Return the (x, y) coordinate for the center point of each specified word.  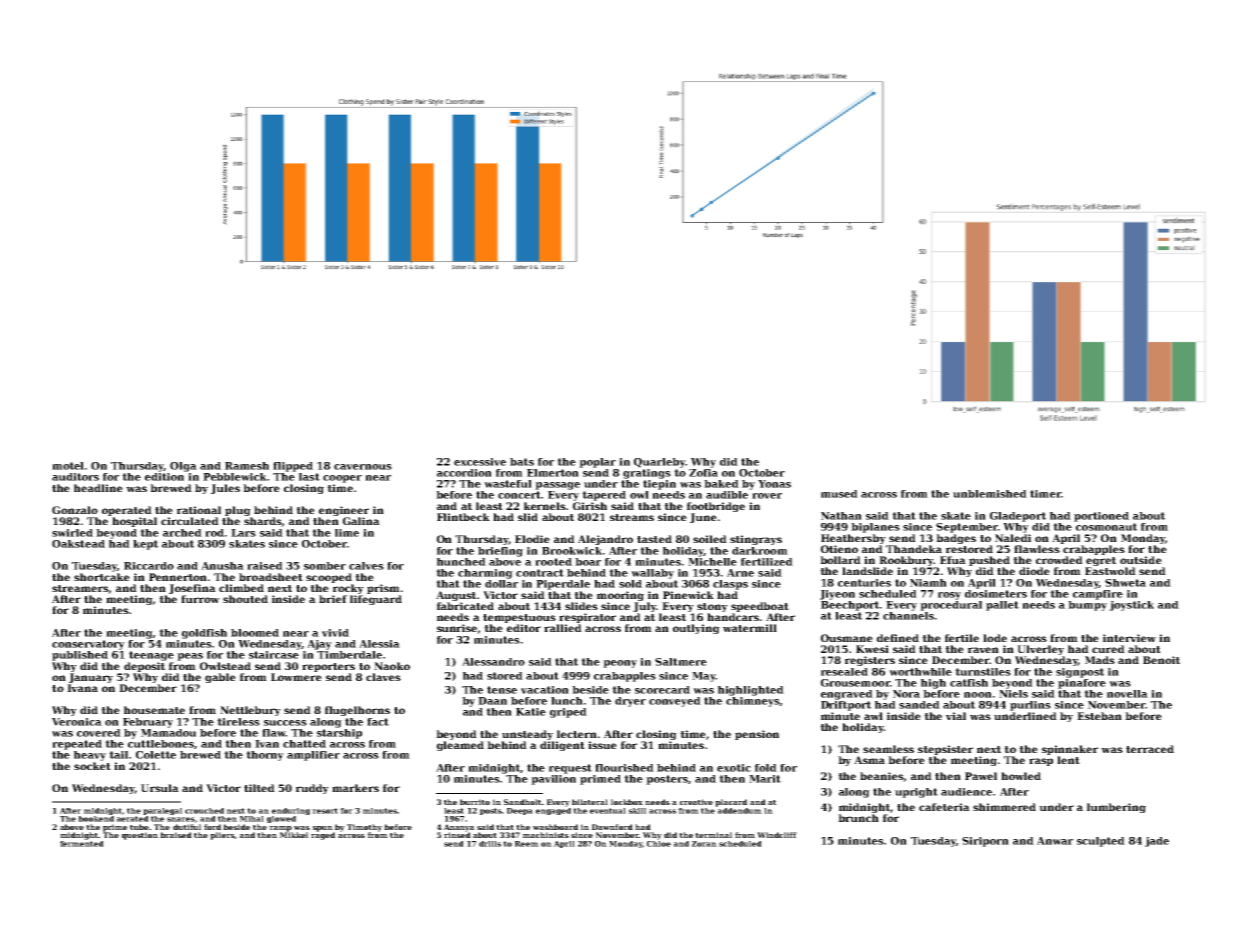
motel (68, 466)
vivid (335, 633)
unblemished (990, 494)
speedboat (760, 607)
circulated (190, 521)
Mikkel (294, 835)
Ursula (160, 788)
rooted (553, 562)
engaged (553, 811)
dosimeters (996, 594)
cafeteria (944, 807)
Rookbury (906, 561)
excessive (480, 462)
